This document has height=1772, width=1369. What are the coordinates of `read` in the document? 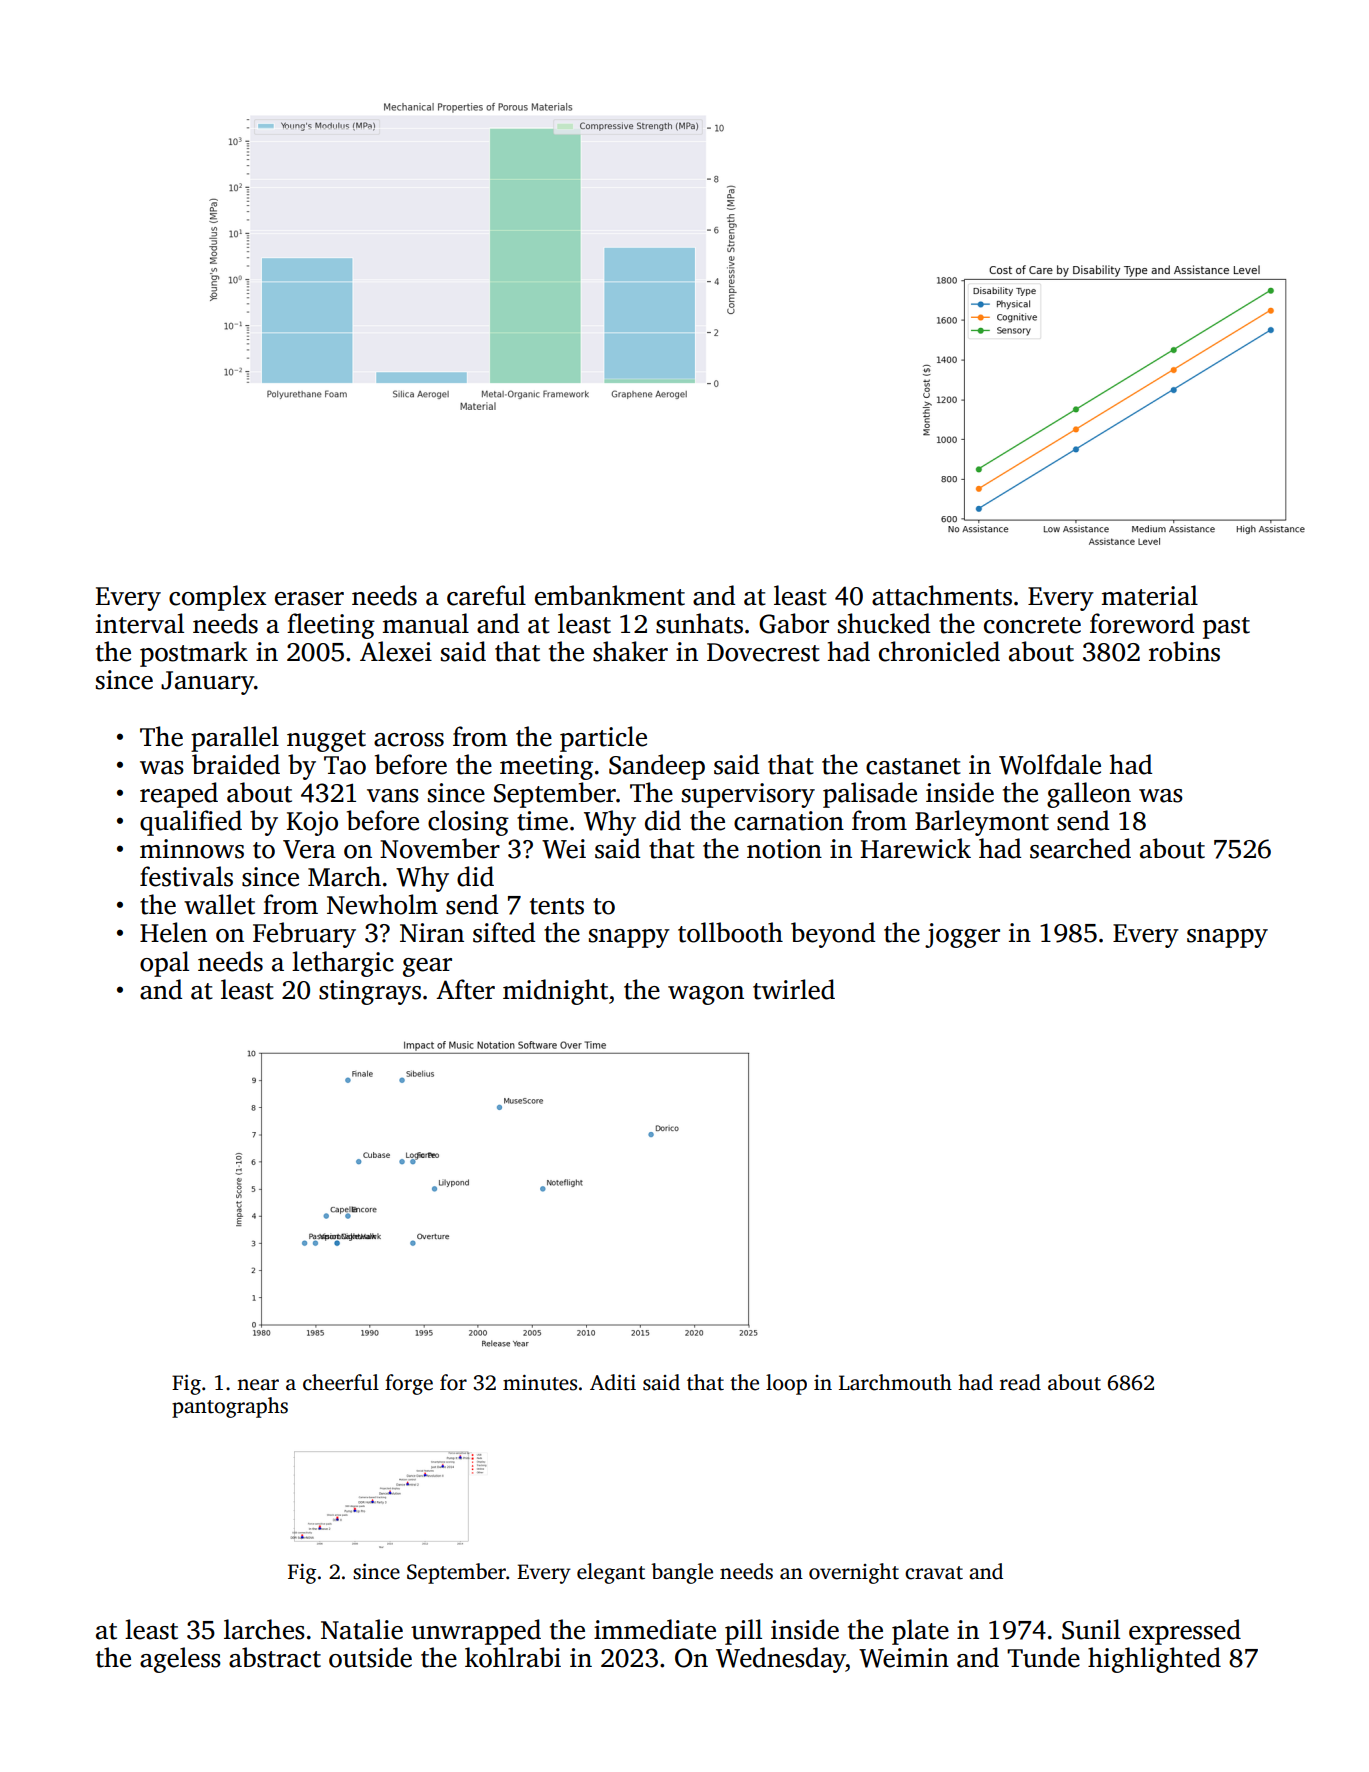 It's located at (1020, 1382).
